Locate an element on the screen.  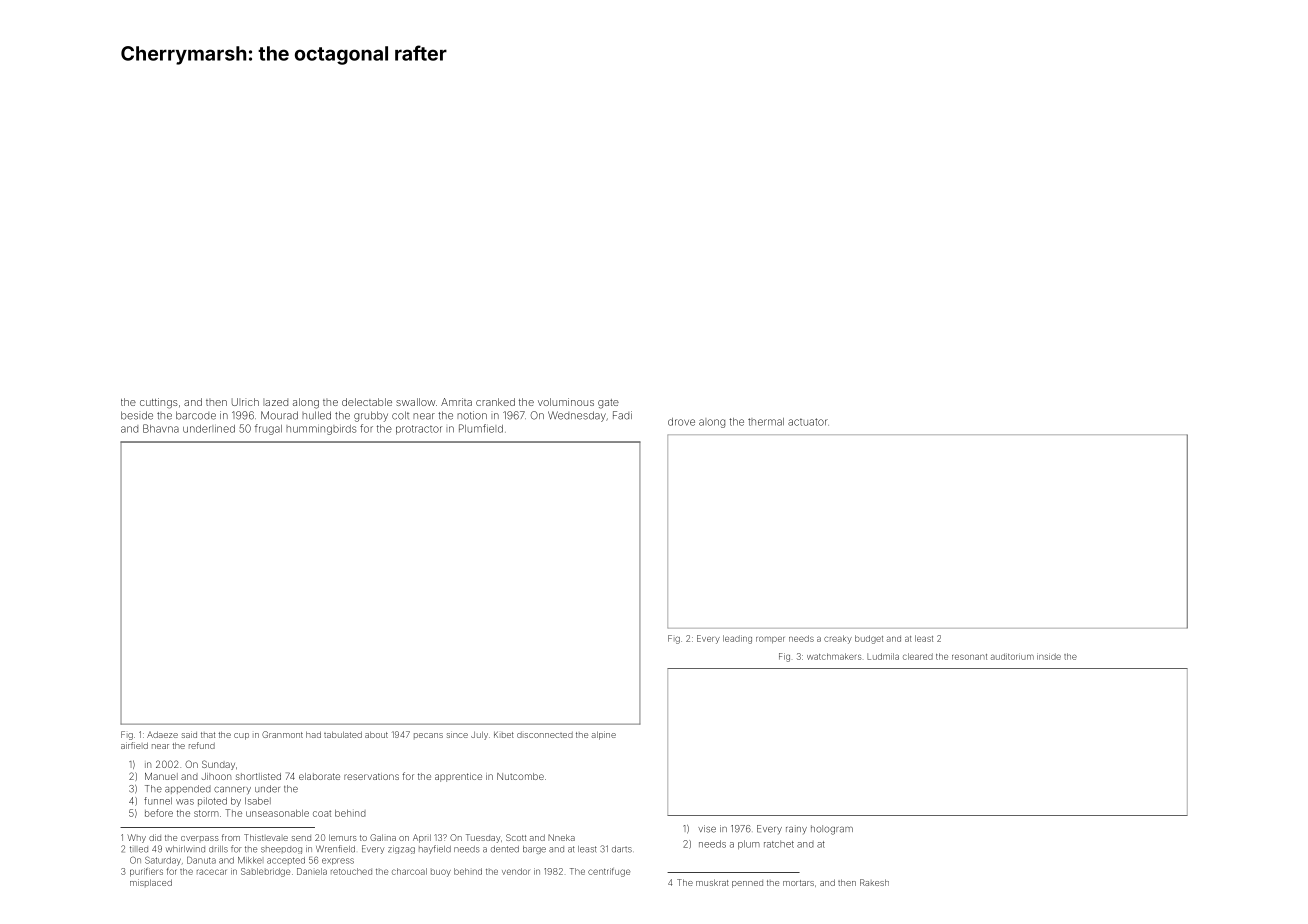
Rakesh is located at coordinates (874, 882).
